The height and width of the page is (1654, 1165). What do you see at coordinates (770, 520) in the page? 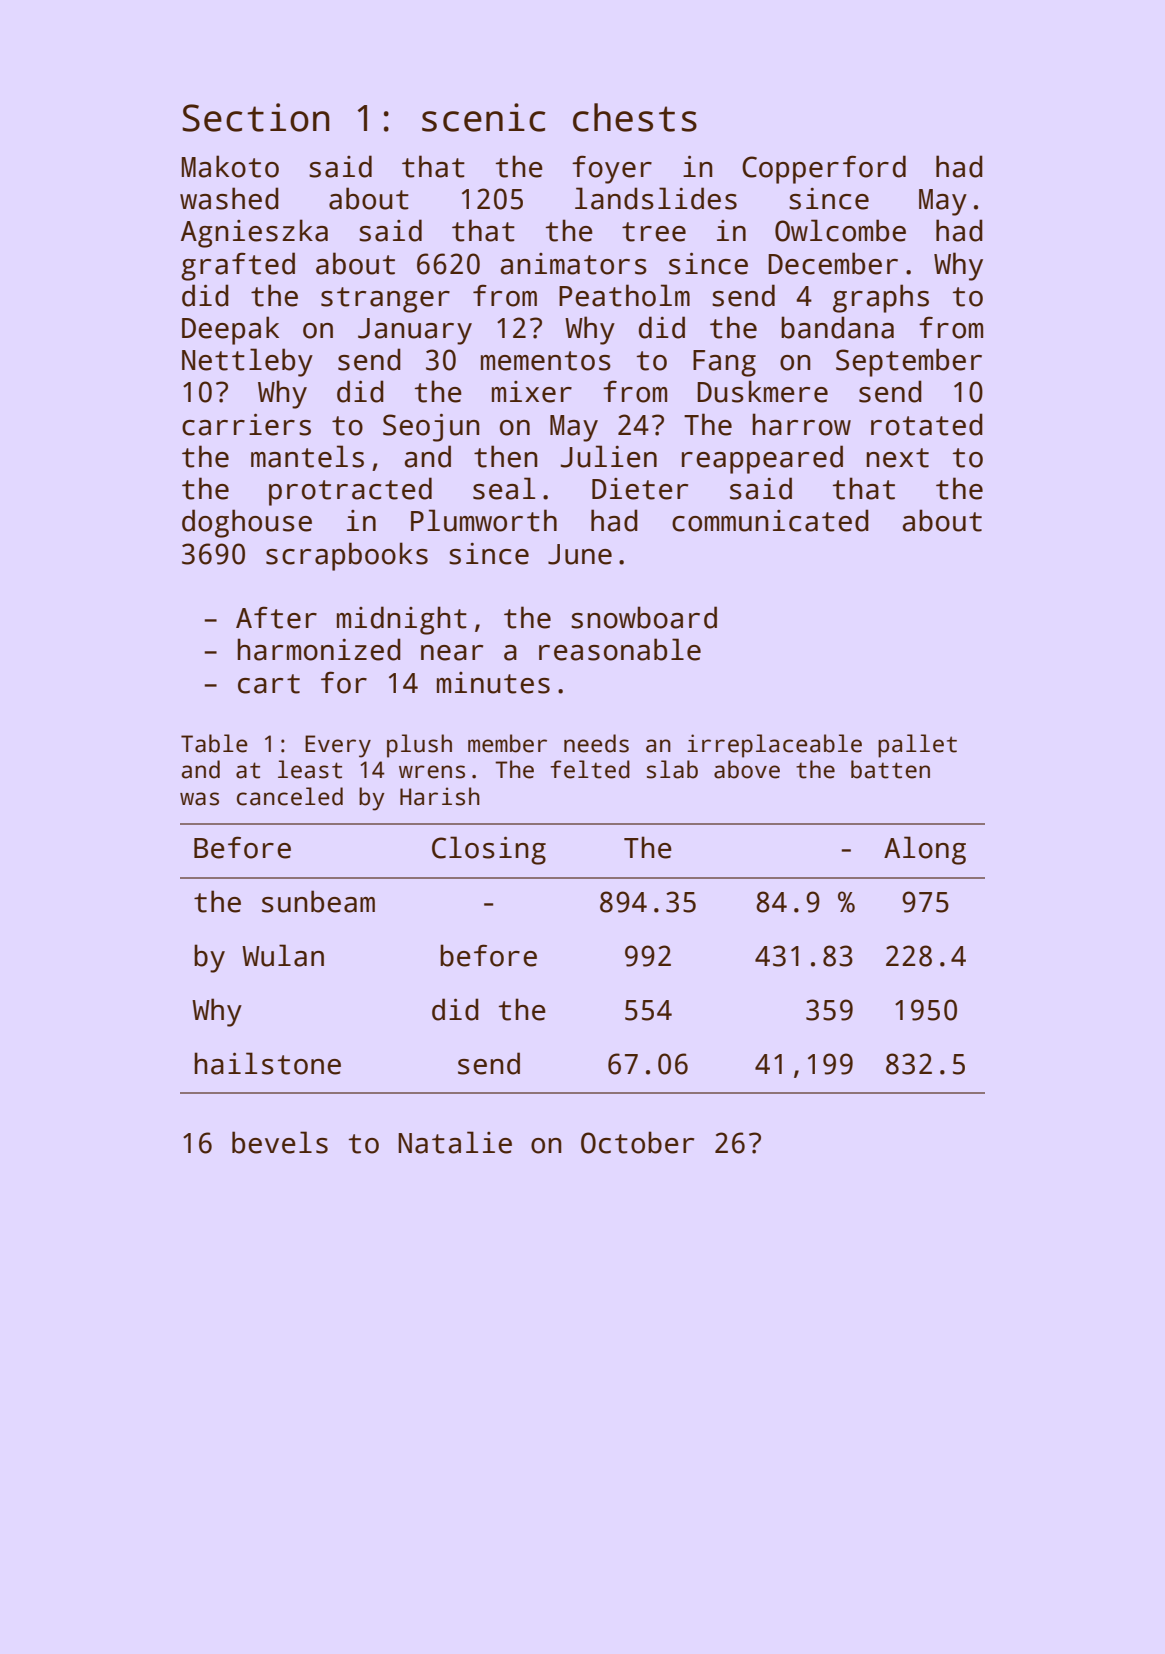
I see `communicated` at bounding box center [770, 520].
